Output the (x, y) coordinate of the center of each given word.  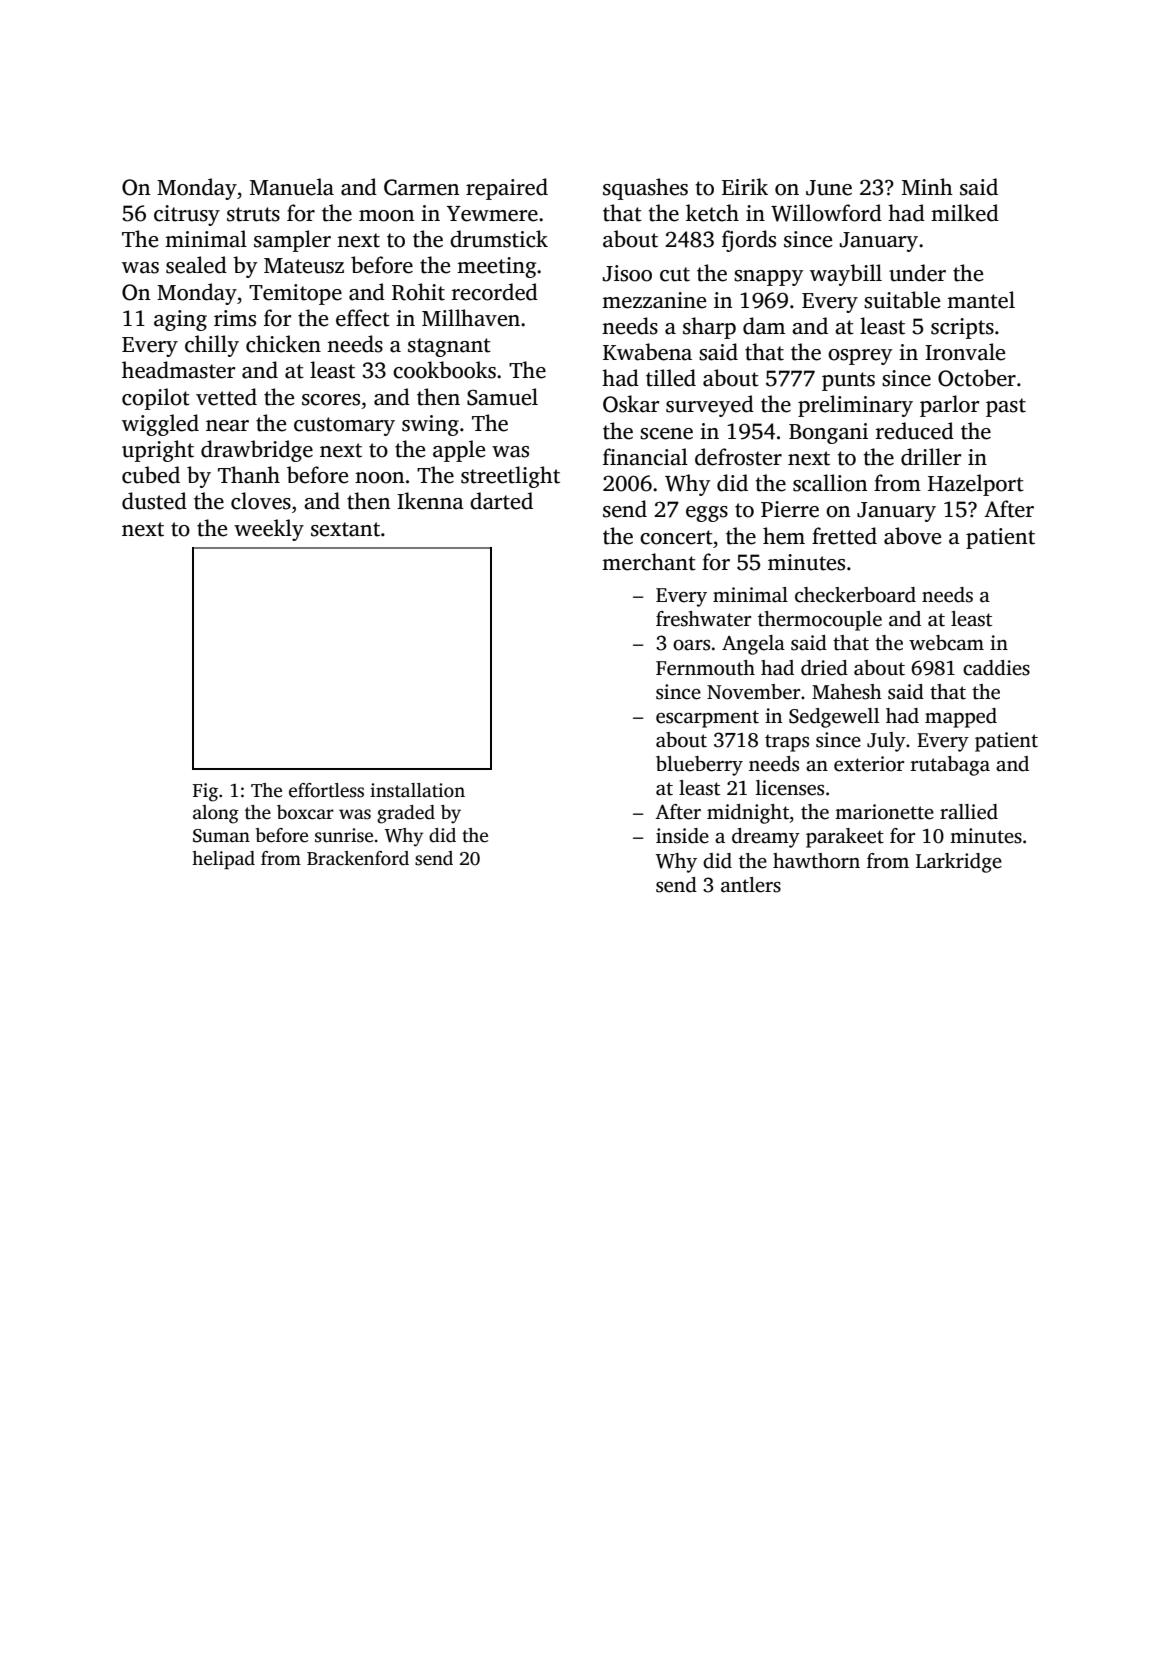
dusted (154, 501)
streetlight (510, 477)
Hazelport (976, 485)
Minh (927, 186)
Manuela (292, 187)
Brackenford (358, 858)
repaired (507, 189)
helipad (223, 860)
